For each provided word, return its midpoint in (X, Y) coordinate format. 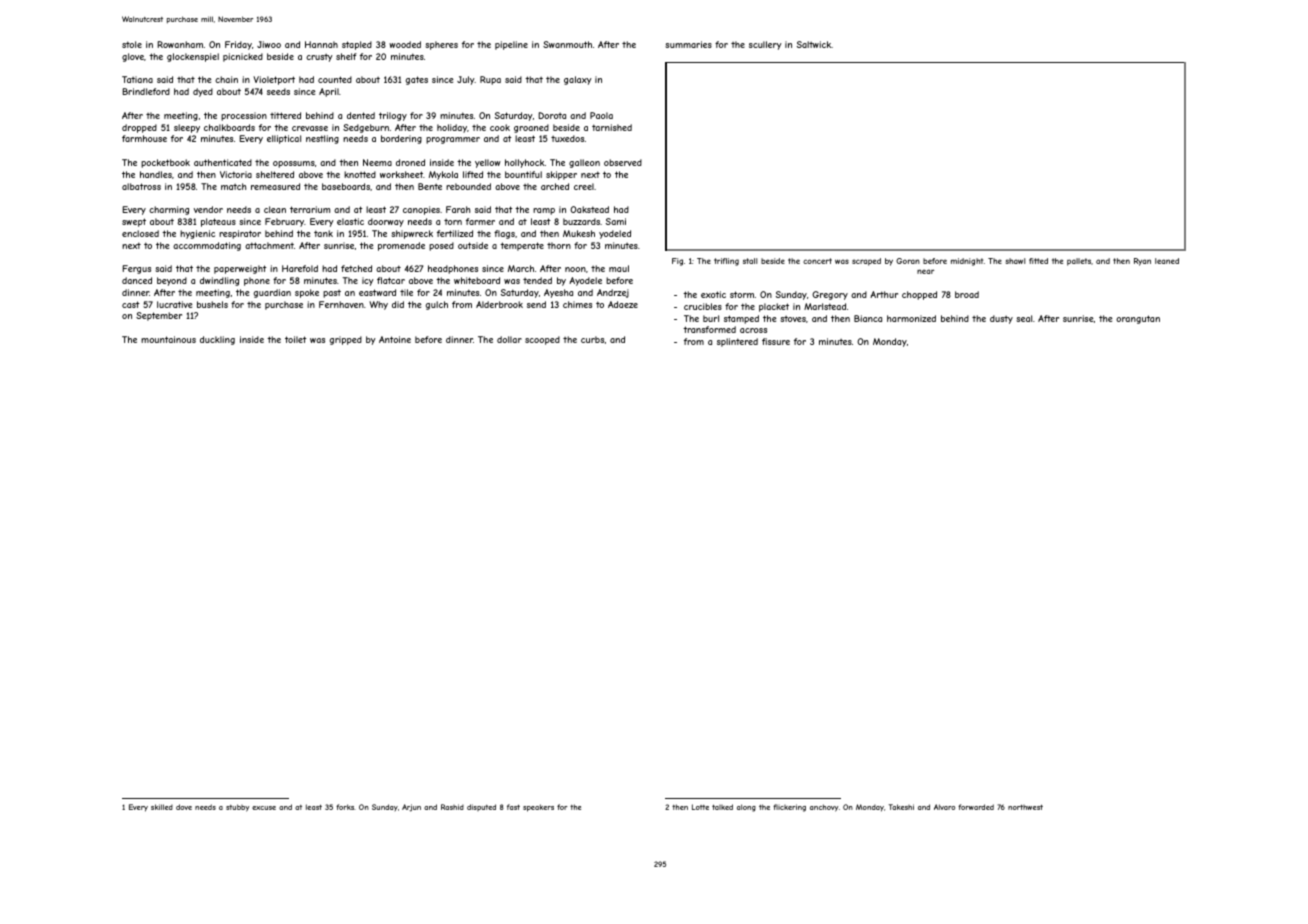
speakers (538, 808)
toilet (296, 339)
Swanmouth (567, 44)
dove (184, 807)
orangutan (1138, 319)
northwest (1025, 807)
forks (345, 807)
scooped (542, 340)
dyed (203, 92)
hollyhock (525, 163)
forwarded (976, 807)
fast (513, 807)
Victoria (236, 174)
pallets (1079, 262)
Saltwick (814, 44)
